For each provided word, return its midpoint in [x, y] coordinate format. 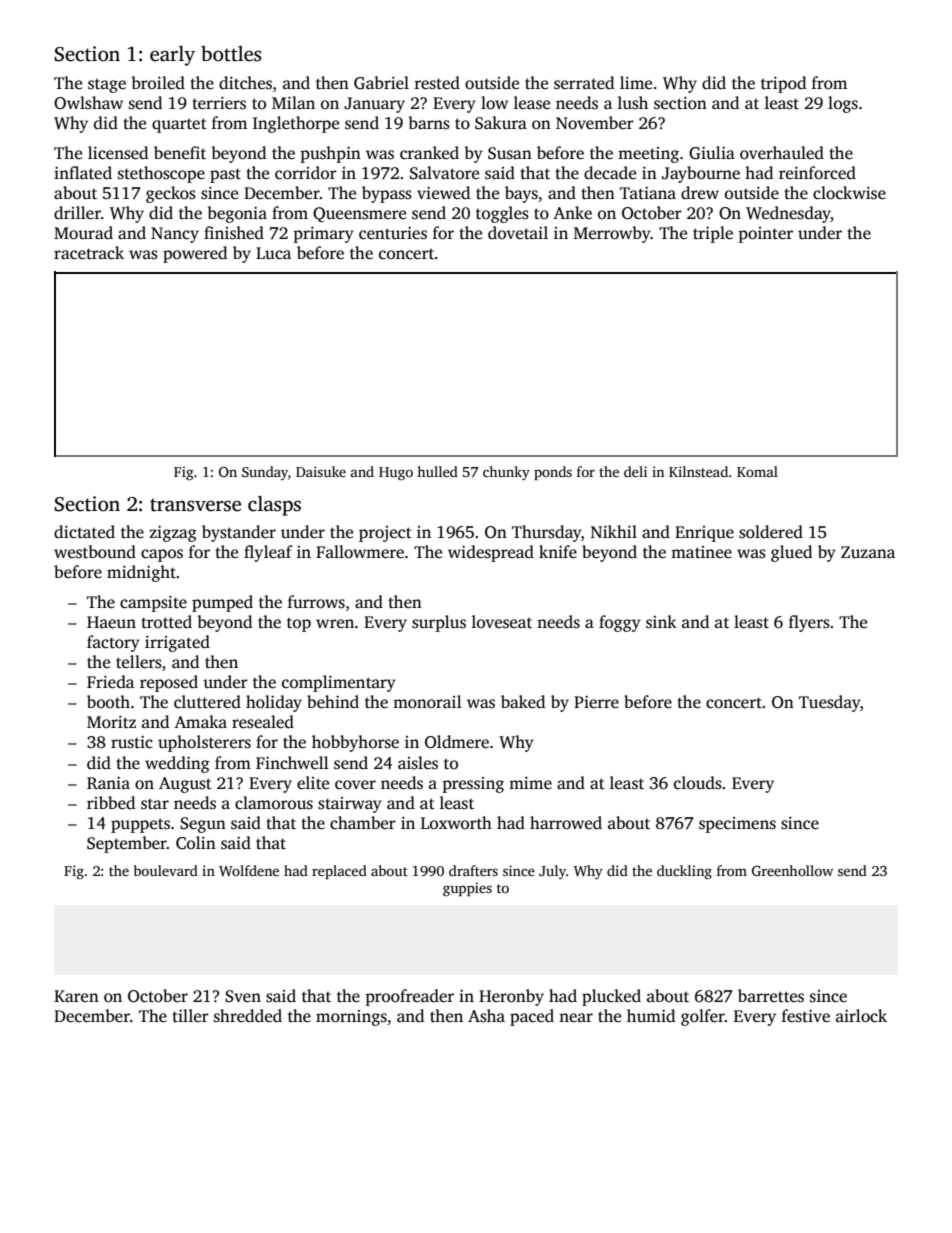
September [127, 844]
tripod [783, 84]
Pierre [596, 702]
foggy [620, 623]
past [225, 175]
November [595, 123]
